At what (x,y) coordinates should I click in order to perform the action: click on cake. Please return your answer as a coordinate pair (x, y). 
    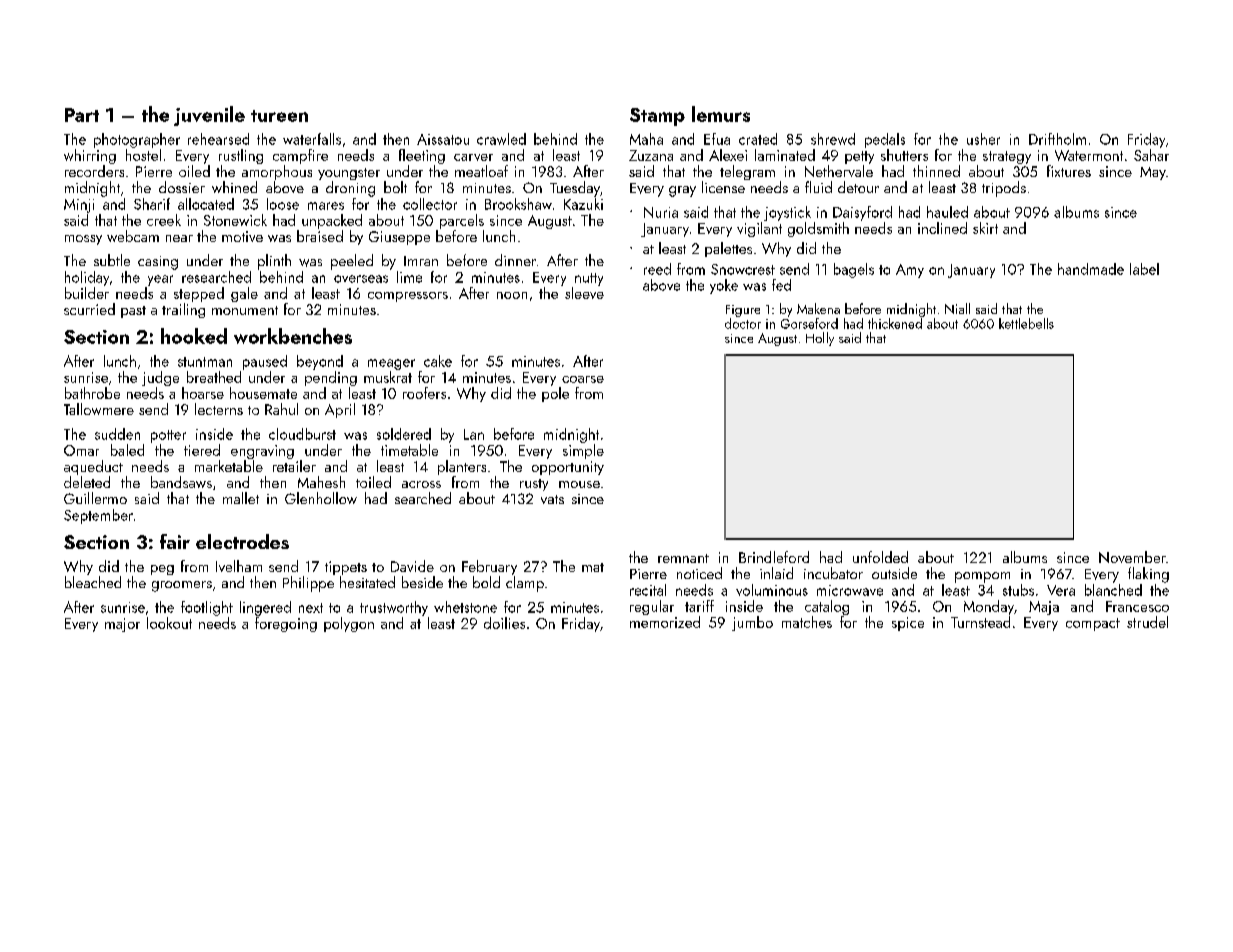
    Looking at the image, I should click on (438, 361).
